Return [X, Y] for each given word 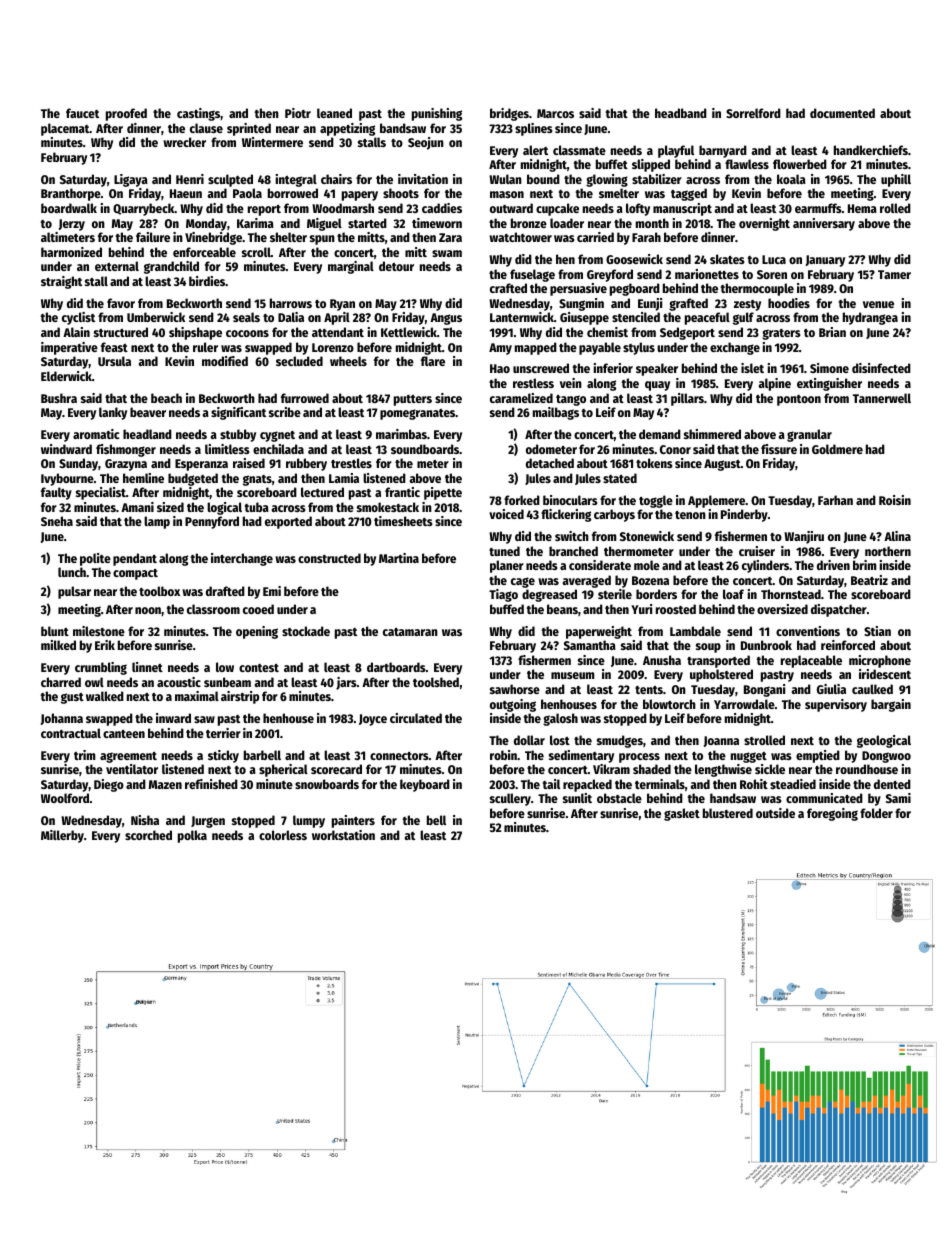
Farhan [835, 500]
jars [346, 683]
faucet [82, 113]
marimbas [401, 434]
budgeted [193, 479]
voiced [506, 514]
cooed [258, 609]
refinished [211, 784]
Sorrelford [753, 113]
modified [225, 361]
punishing [437, 114]
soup [708, 648]
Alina [897, 536]
